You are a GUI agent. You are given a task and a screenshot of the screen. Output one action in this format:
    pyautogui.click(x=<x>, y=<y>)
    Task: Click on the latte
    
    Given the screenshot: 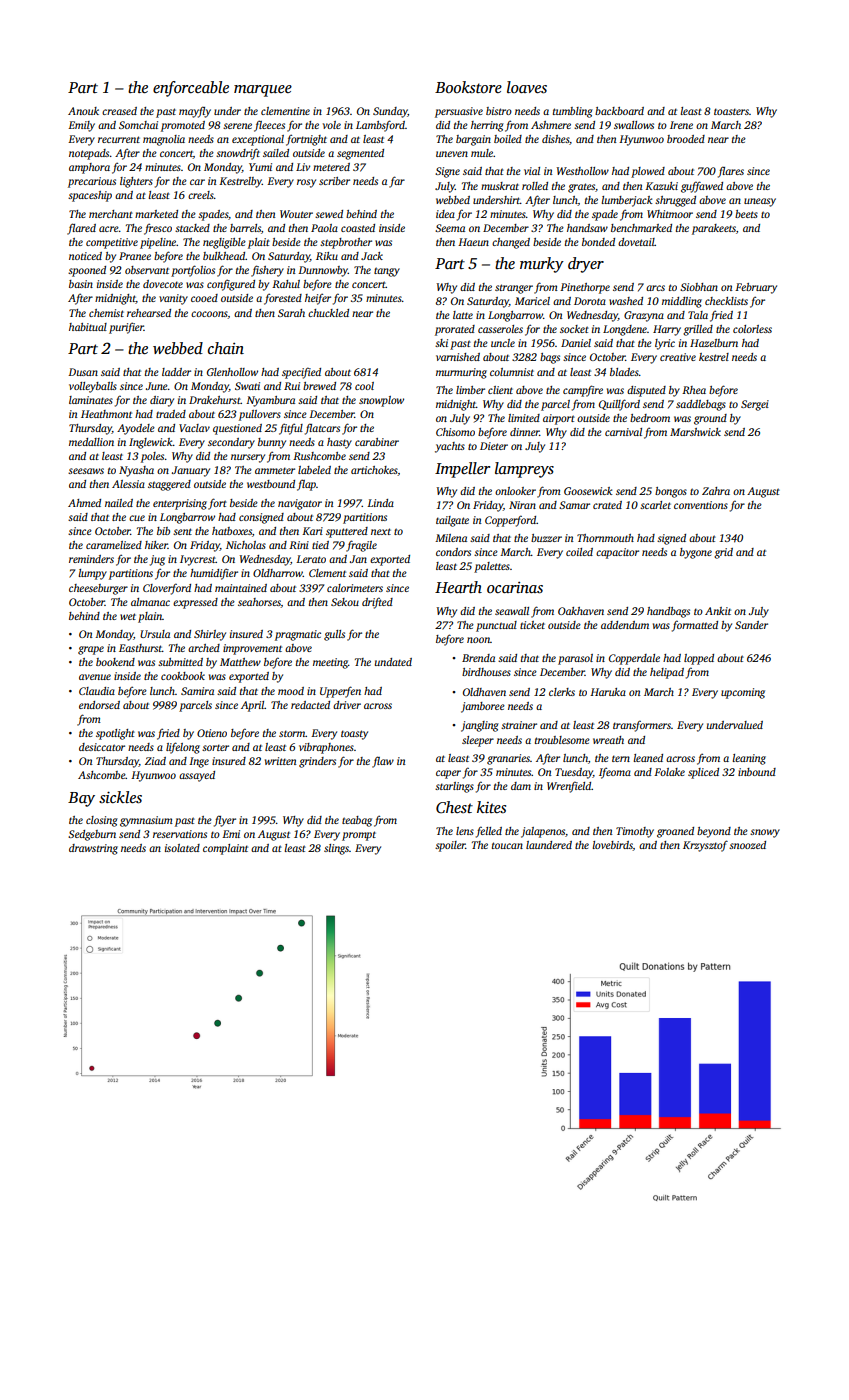 What is the action you would take?
    pyautogui.click(x=463, y=315)
